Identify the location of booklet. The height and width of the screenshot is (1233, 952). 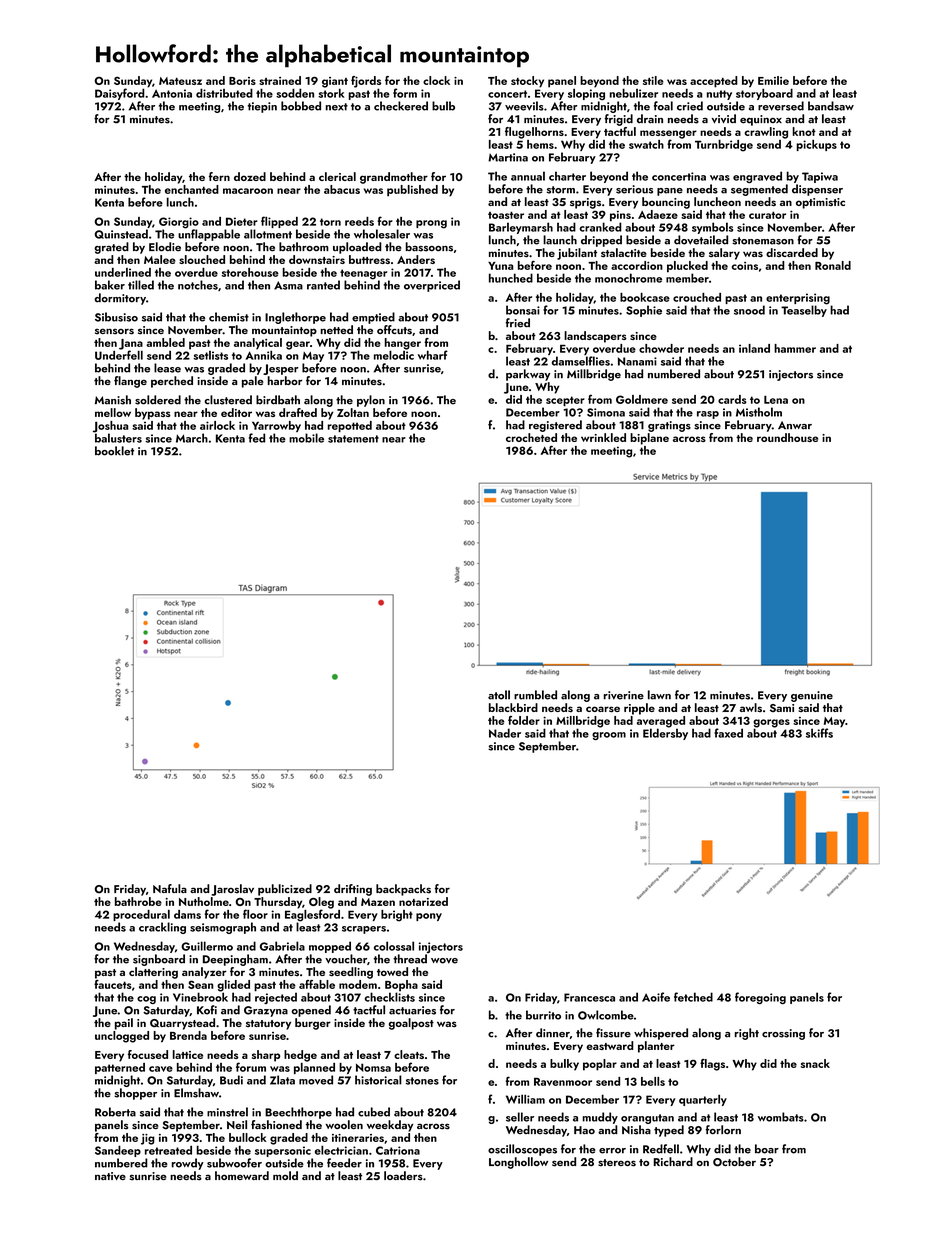
(114, 451).
